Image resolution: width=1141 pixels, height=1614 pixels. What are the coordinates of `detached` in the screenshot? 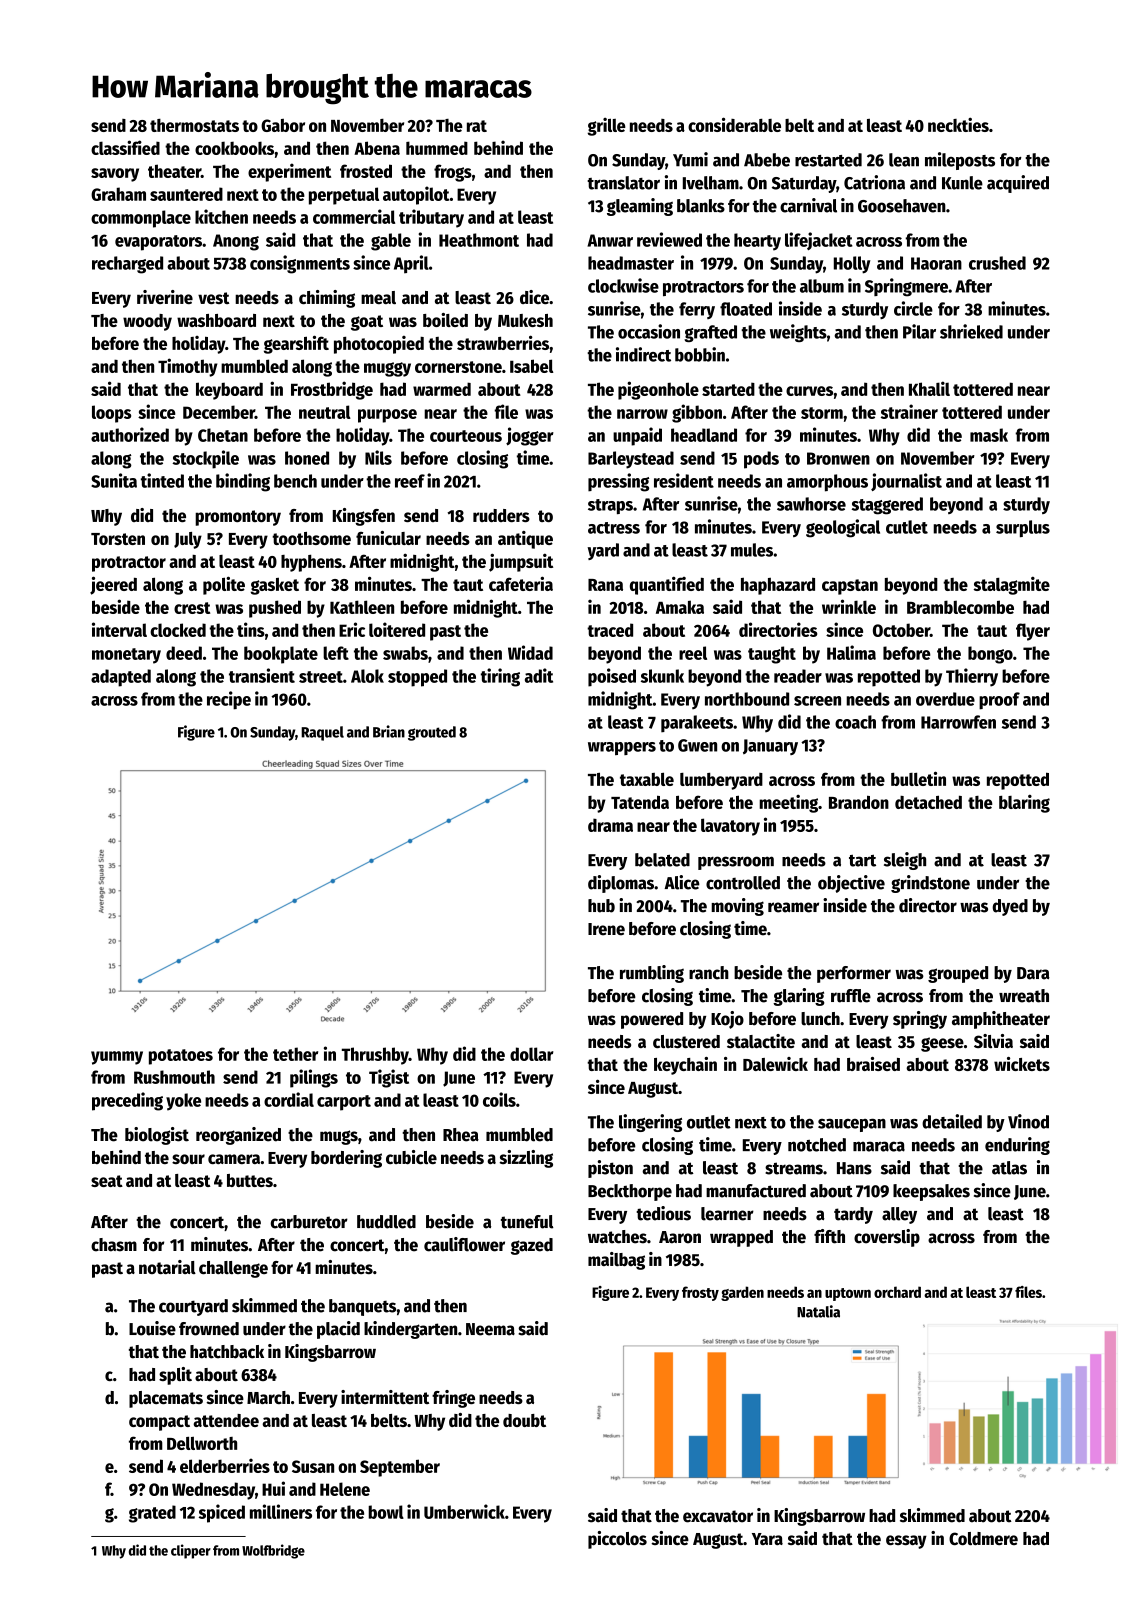 It's located at (928, 802).
